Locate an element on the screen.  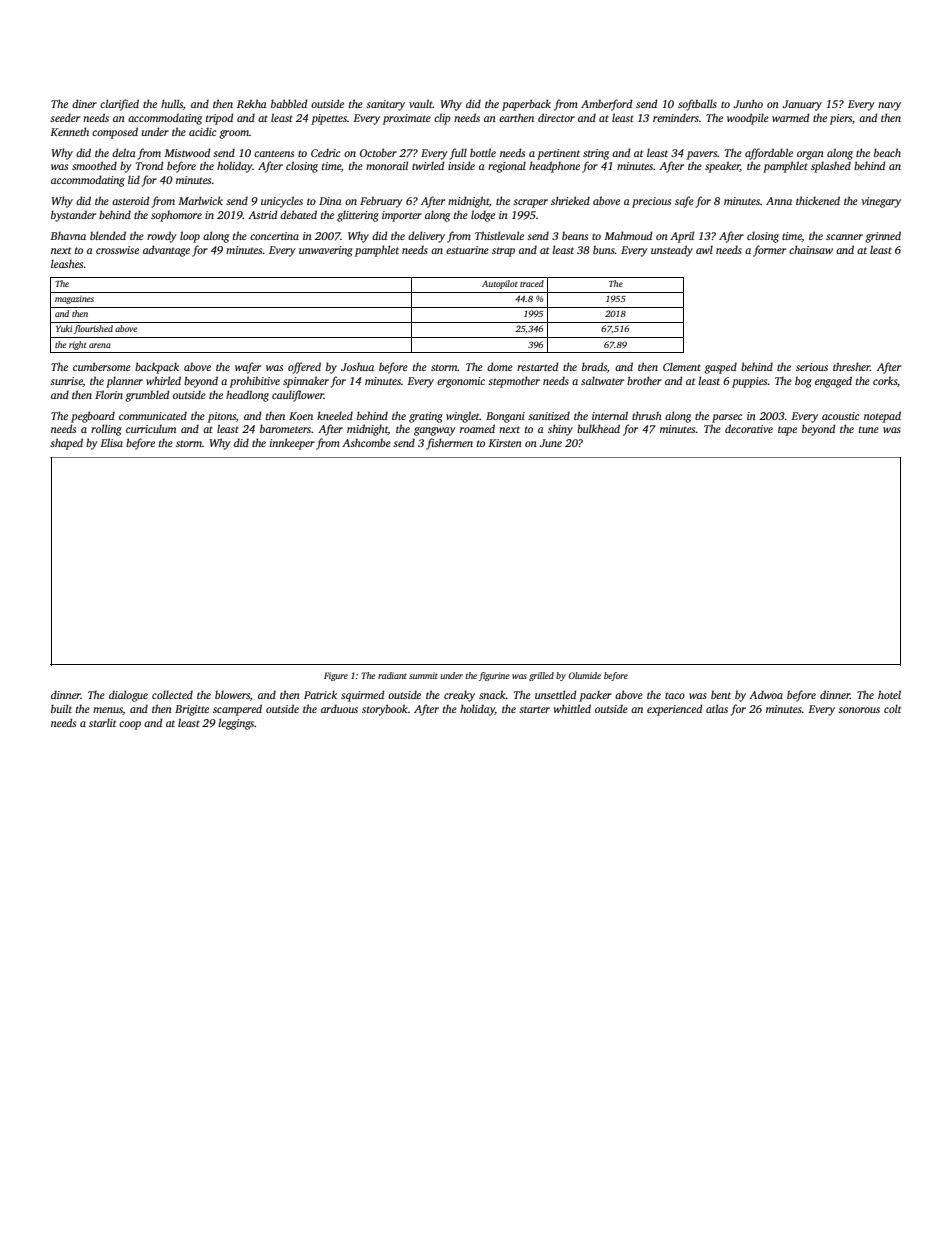
tune is located at coordinates (869, 429).
